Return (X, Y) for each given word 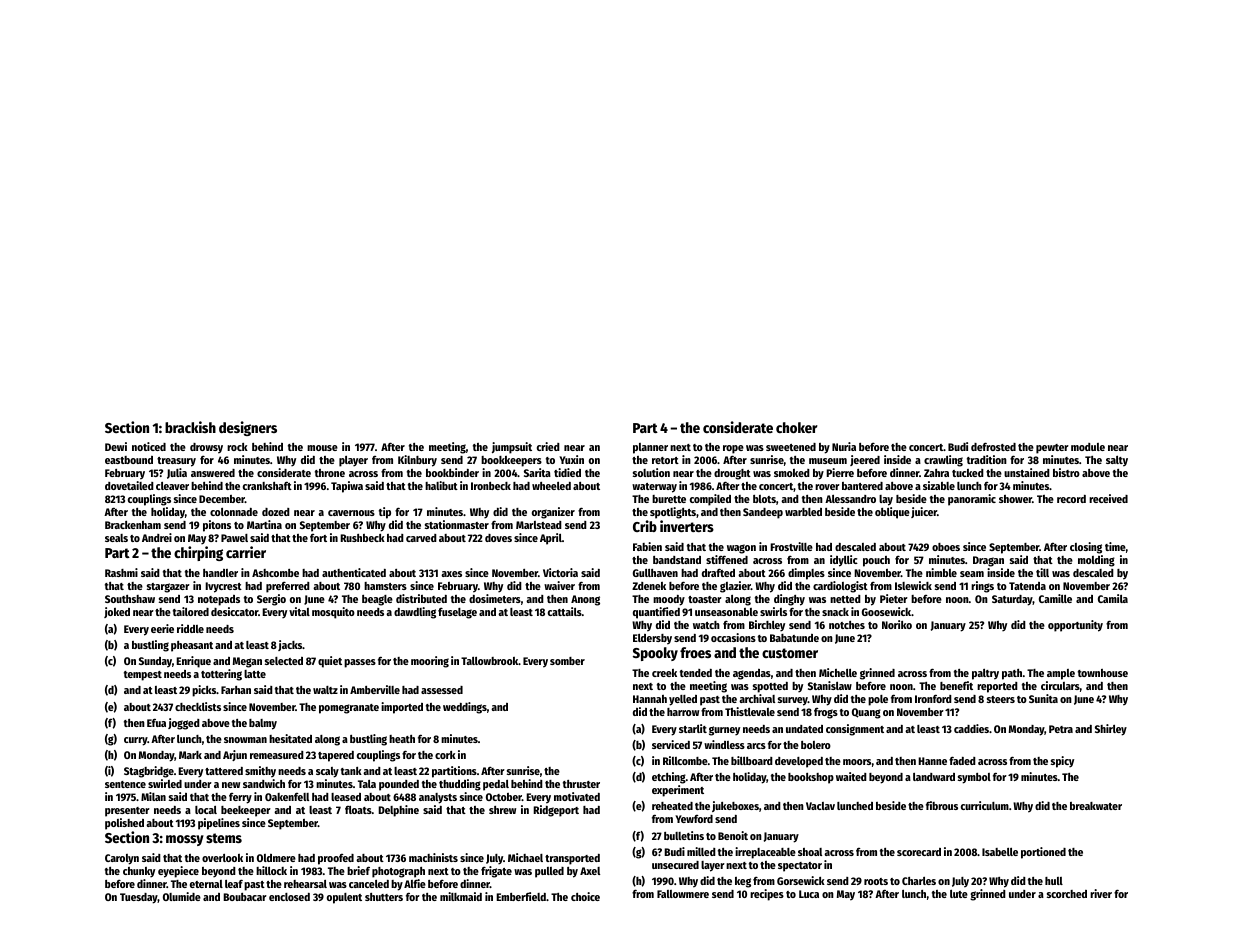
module (1088, 447)
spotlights (673, 513)
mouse (322, 448)
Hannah (650, 699)
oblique (892, 513)
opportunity (1075, 626)
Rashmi (121, 572)
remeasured (277, 755)
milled (701, 851)
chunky (139, 872)
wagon (741, 549)
